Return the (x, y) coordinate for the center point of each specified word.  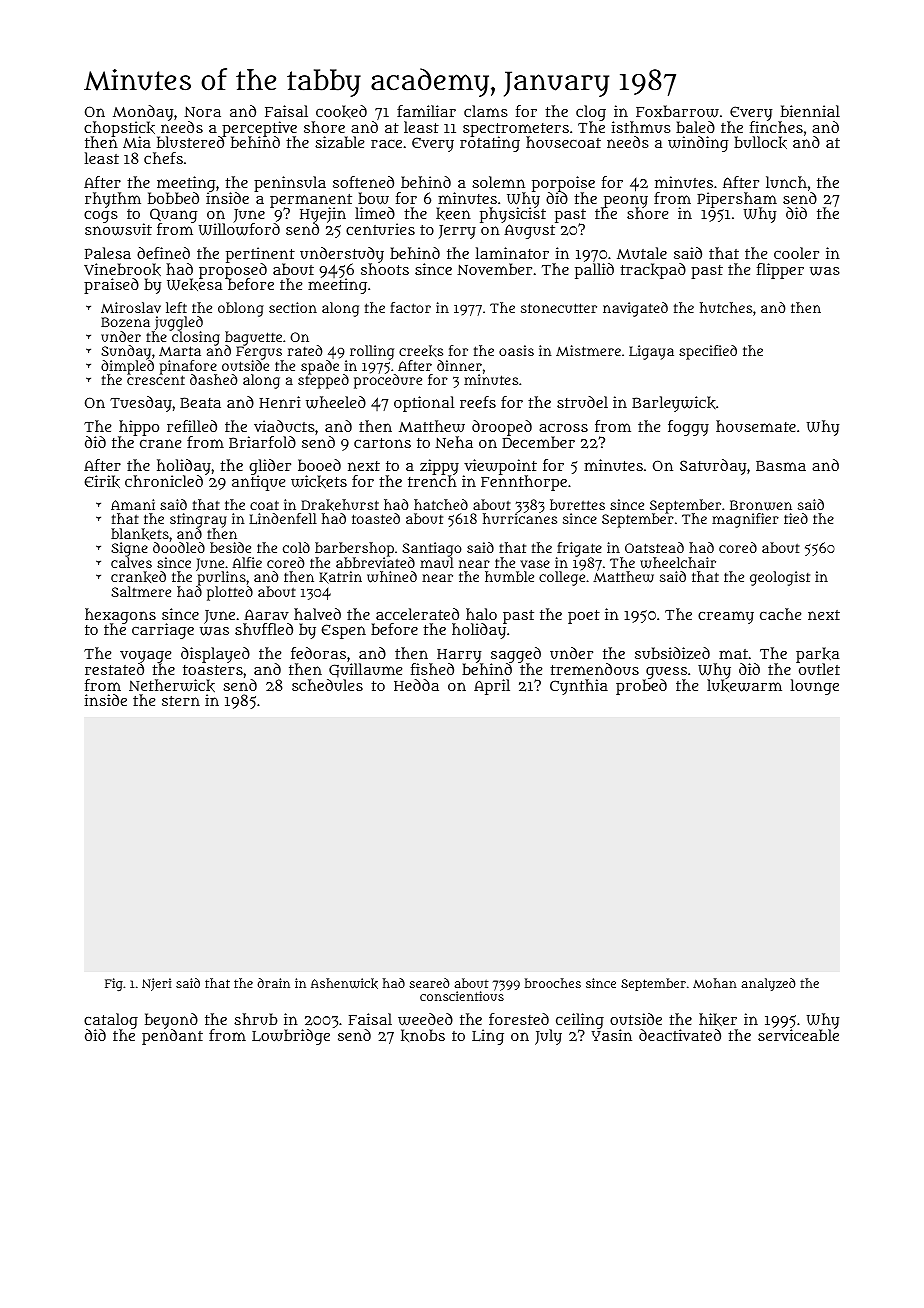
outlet (819, 669)
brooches (553, 983)
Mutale (642, 253)
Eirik (102, 481)
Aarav (266, 614)
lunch (786, 182)
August (529, 231)
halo (481, 614)
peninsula (290, 184)
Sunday (126, 352)
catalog (111, 1021)
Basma (781, 465)
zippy (439, 467)
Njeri (156, 984)
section (293, 307)
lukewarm (744, 685)
